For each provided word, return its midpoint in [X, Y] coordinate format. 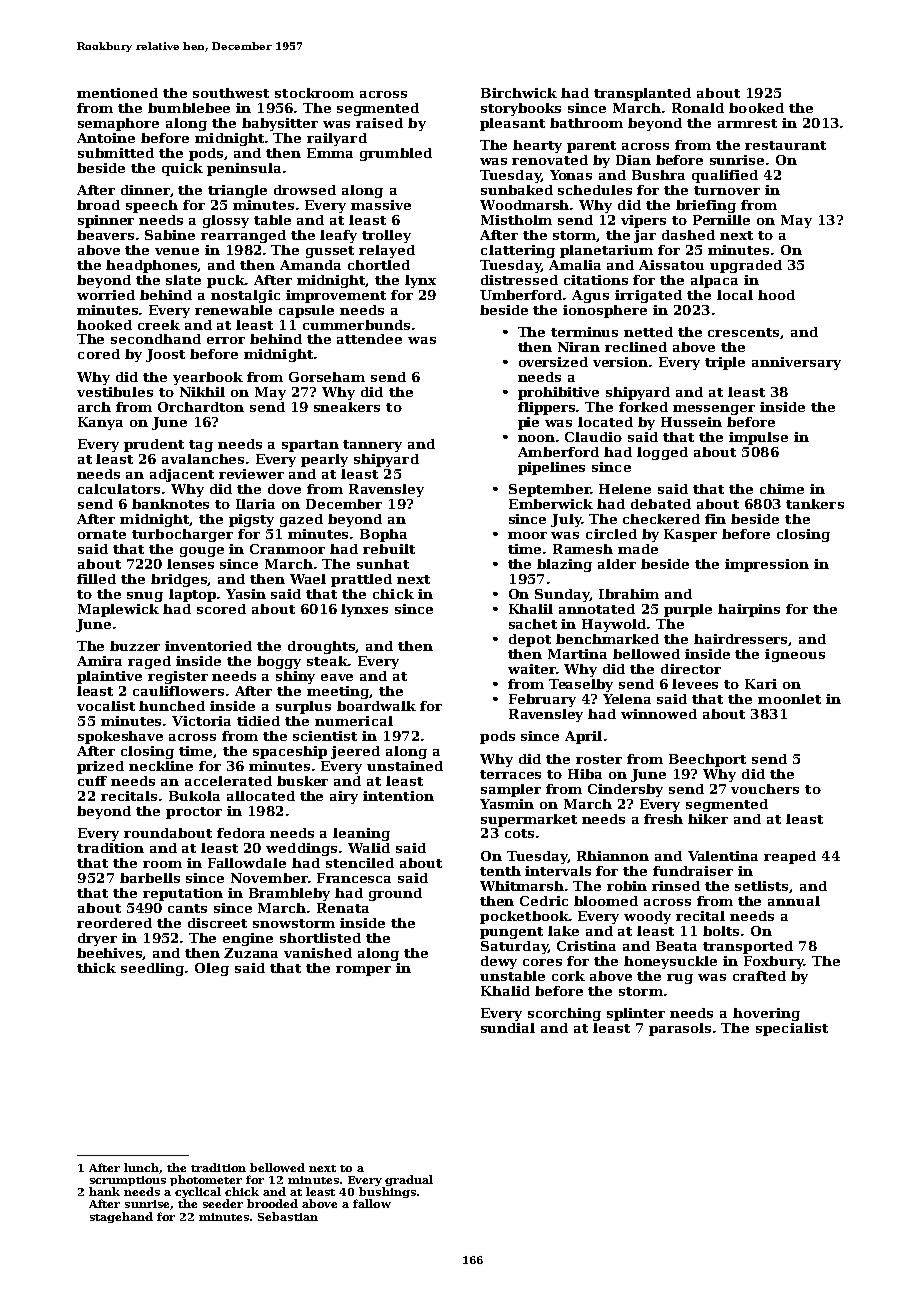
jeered [355, 752]
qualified [725, 176]
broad [98, 205]
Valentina [723, 856]
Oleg [212, 969]
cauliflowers [178, 691]
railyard [337, 139]
